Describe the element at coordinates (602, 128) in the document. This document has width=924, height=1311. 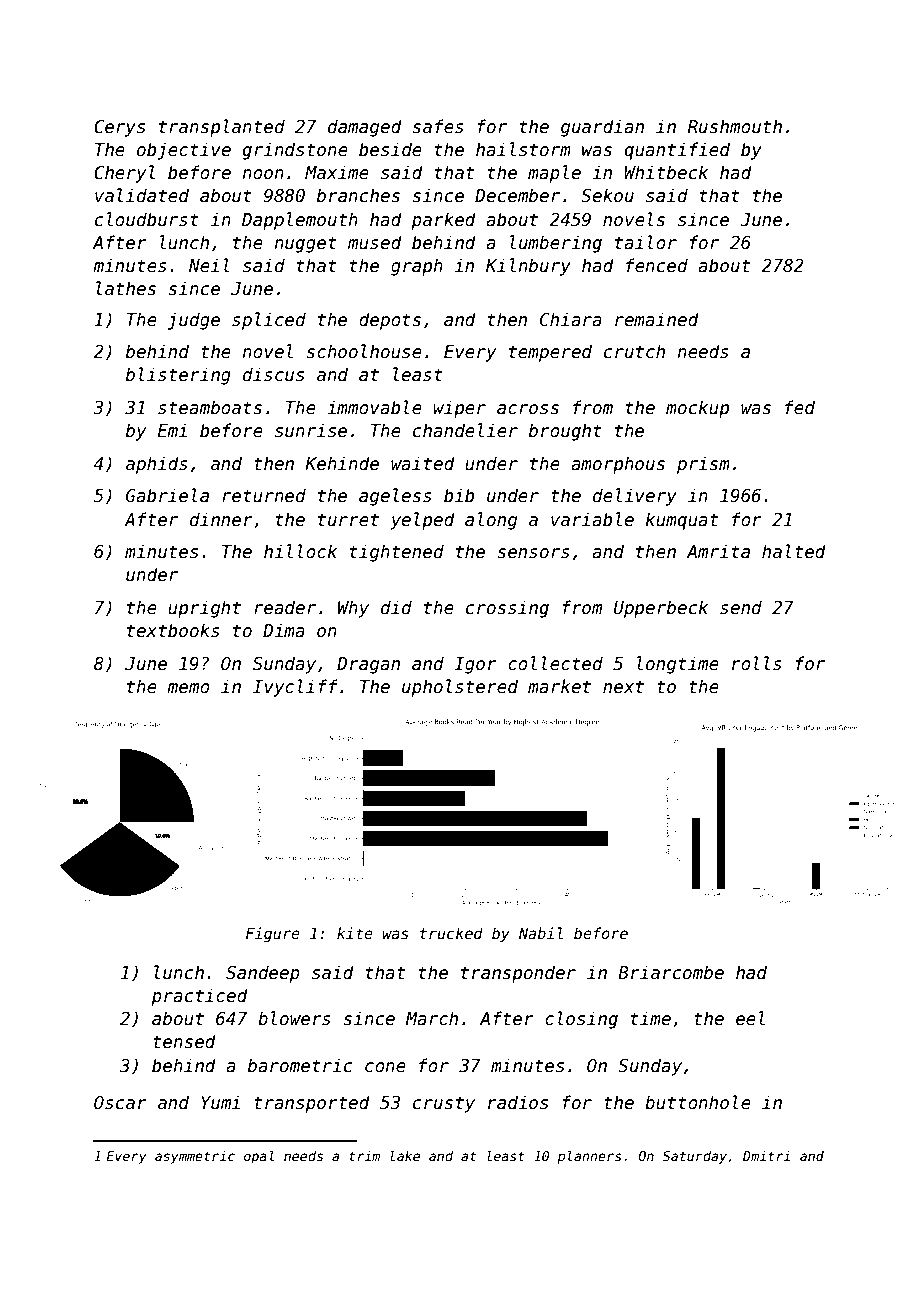
I see `guardian` at that location.
